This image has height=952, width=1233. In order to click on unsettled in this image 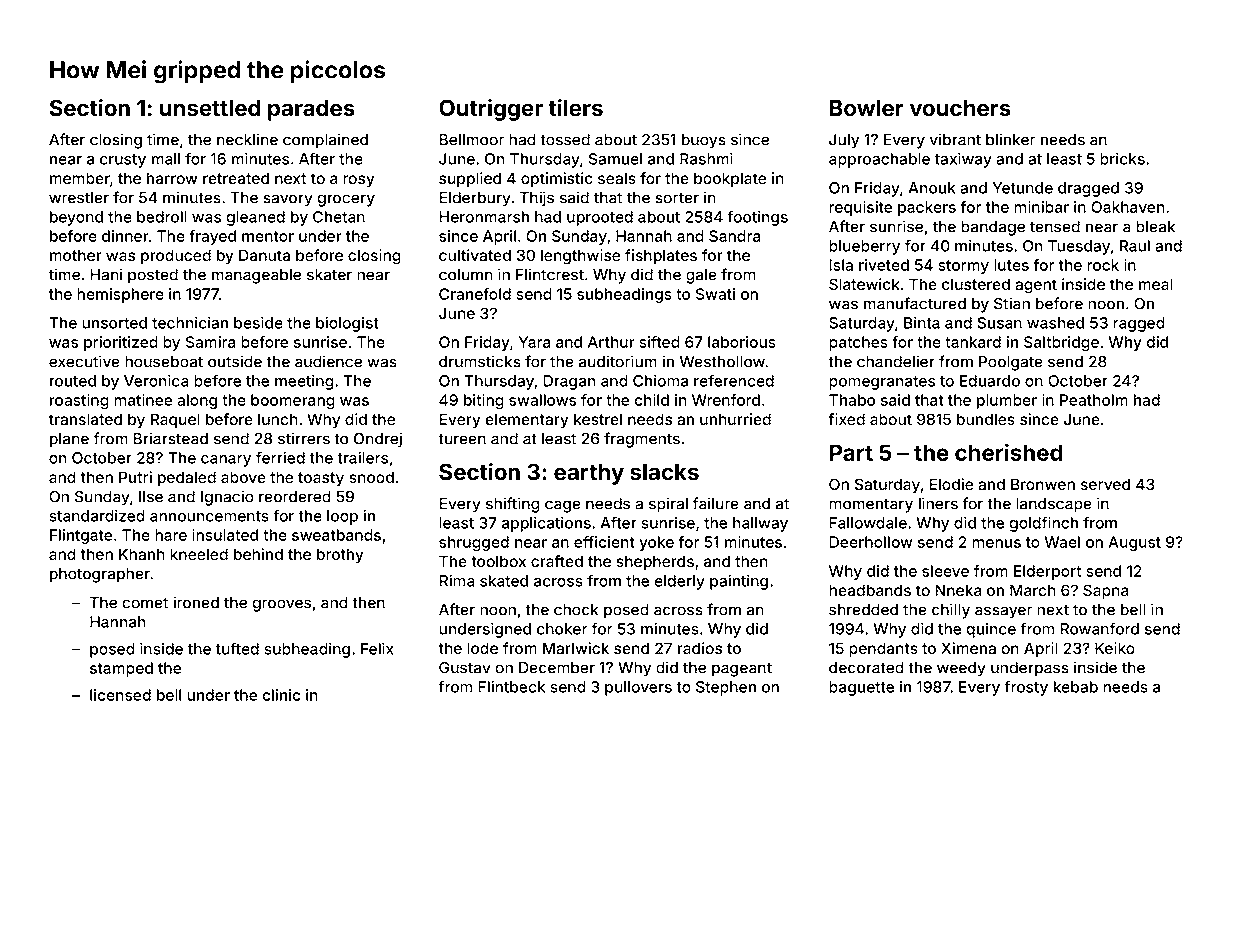, I will do `click(210, 108)`.
